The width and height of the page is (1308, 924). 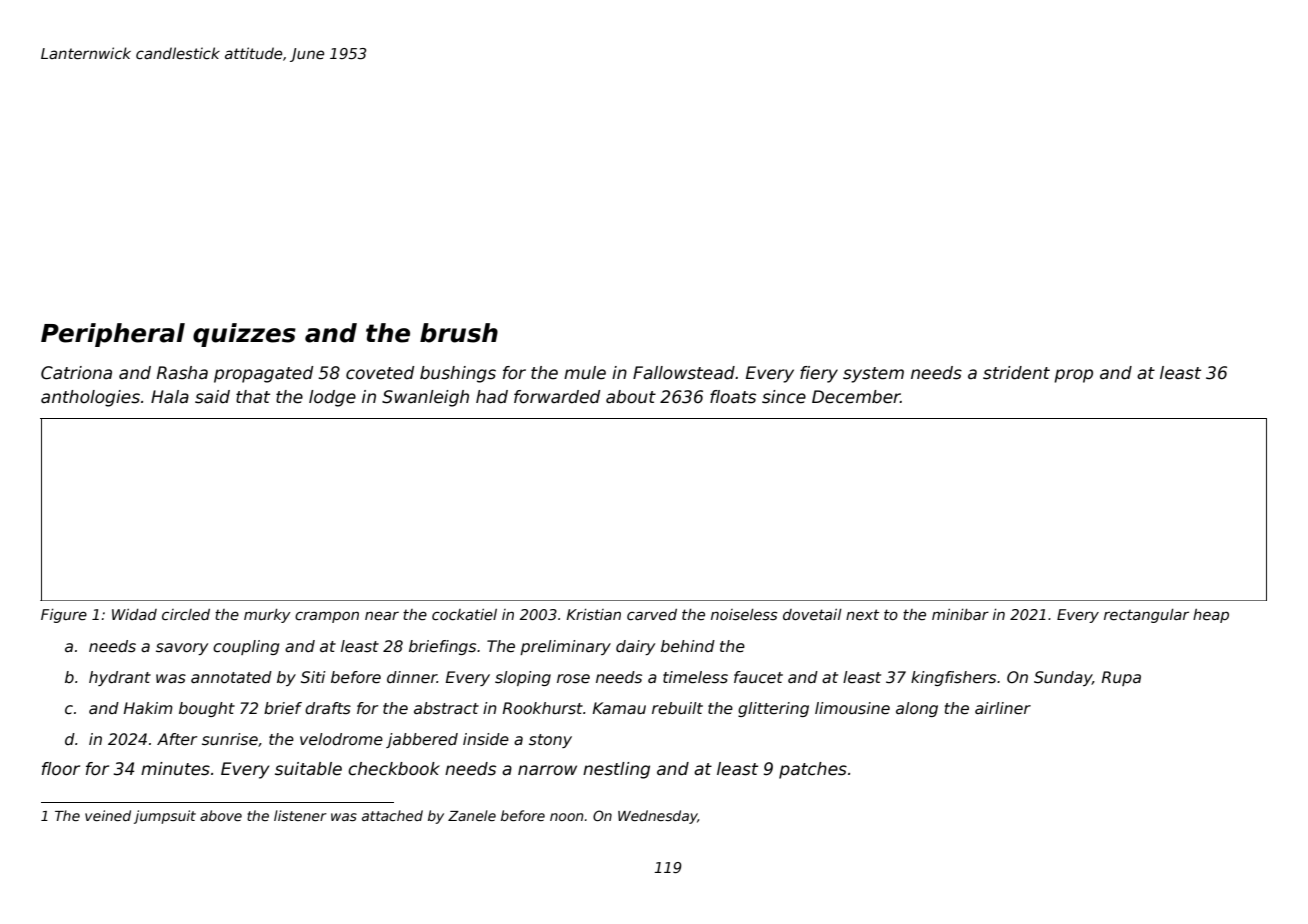 I want to click on minibar, so click(x=960, y=614).
